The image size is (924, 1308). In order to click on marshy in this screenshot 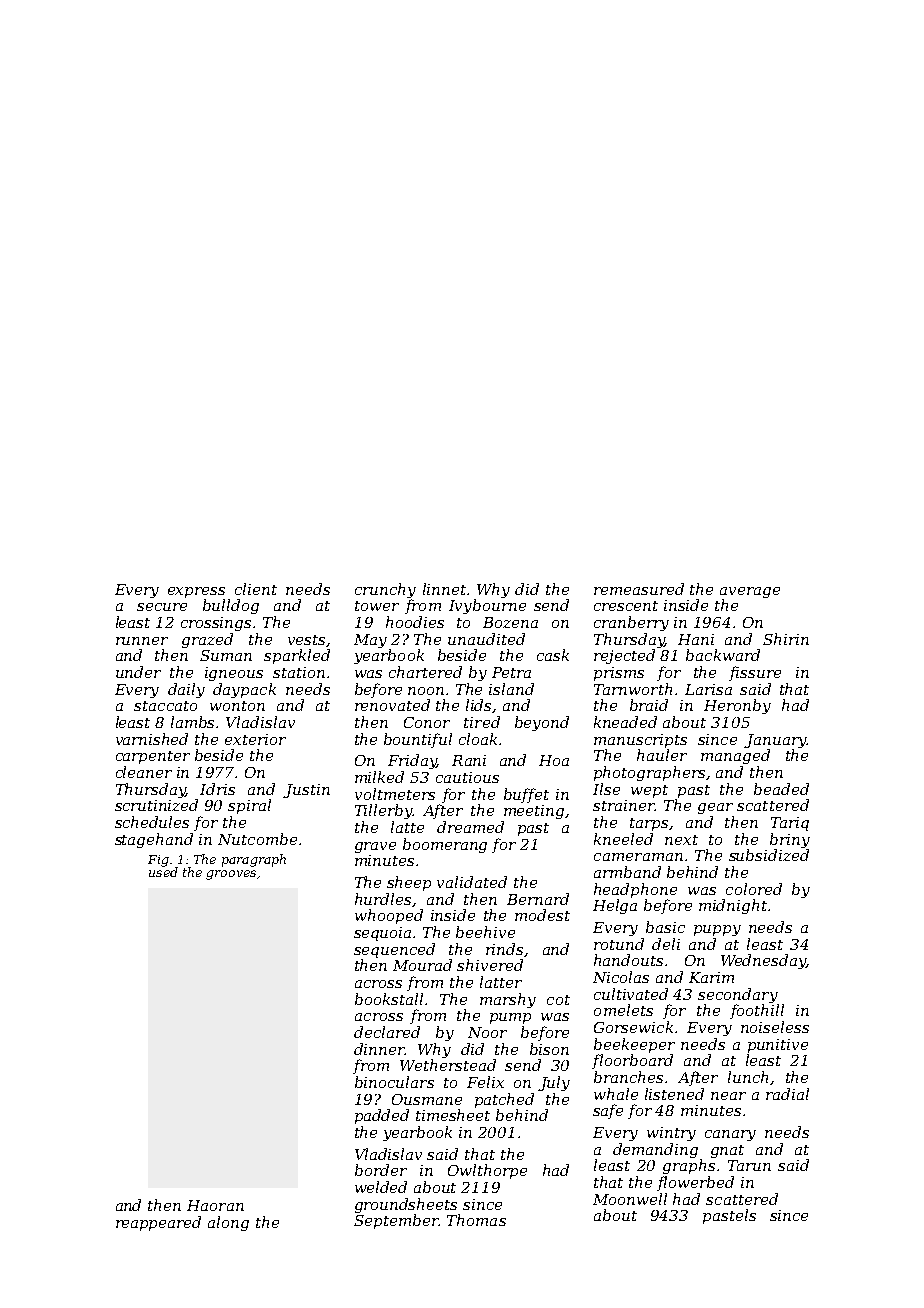, I will do `click(508, 1000)`.
